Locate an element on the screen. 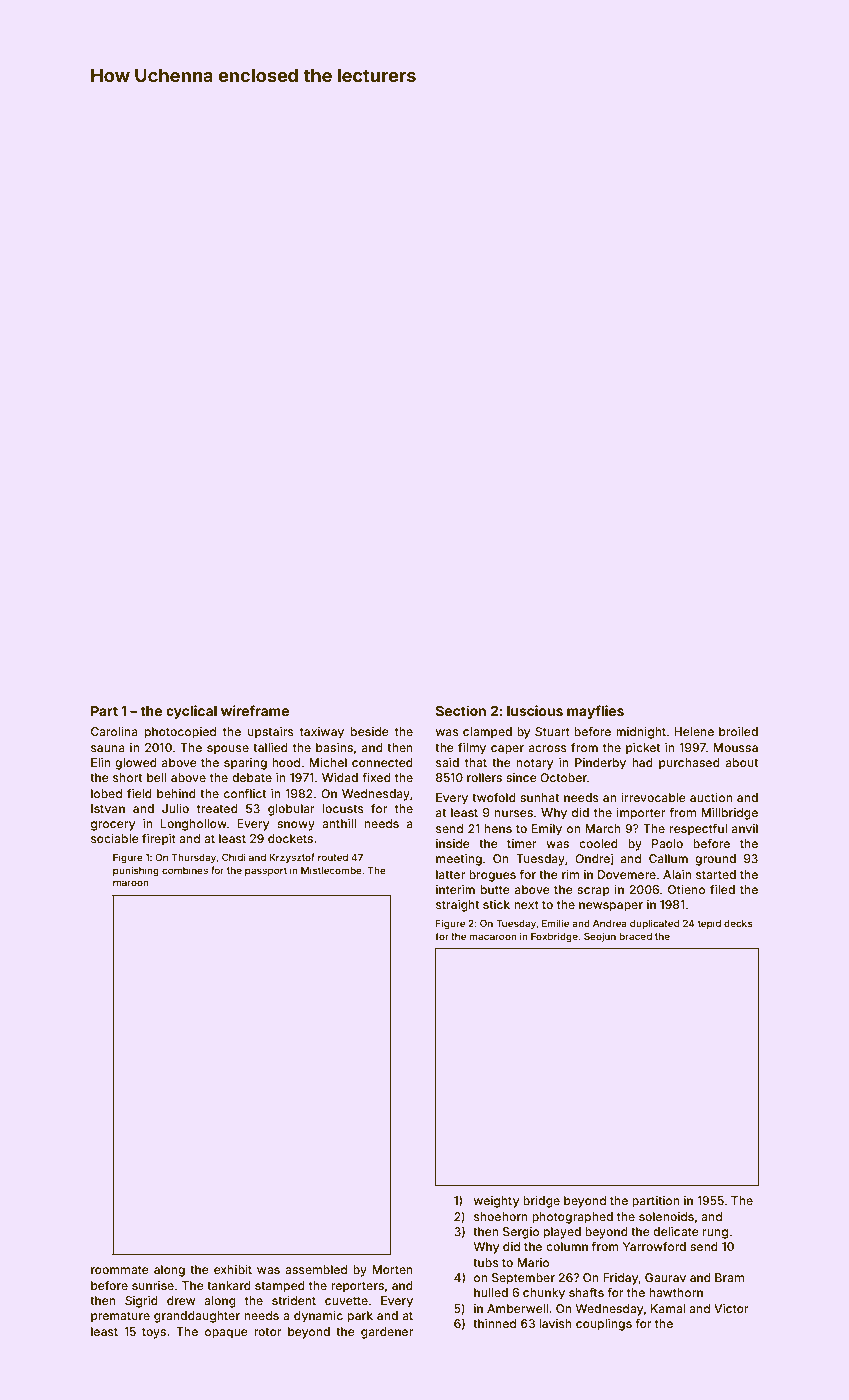 The width and height of the screenshot is (849, 1400). assembled is located at coordinates (316, 1269).
